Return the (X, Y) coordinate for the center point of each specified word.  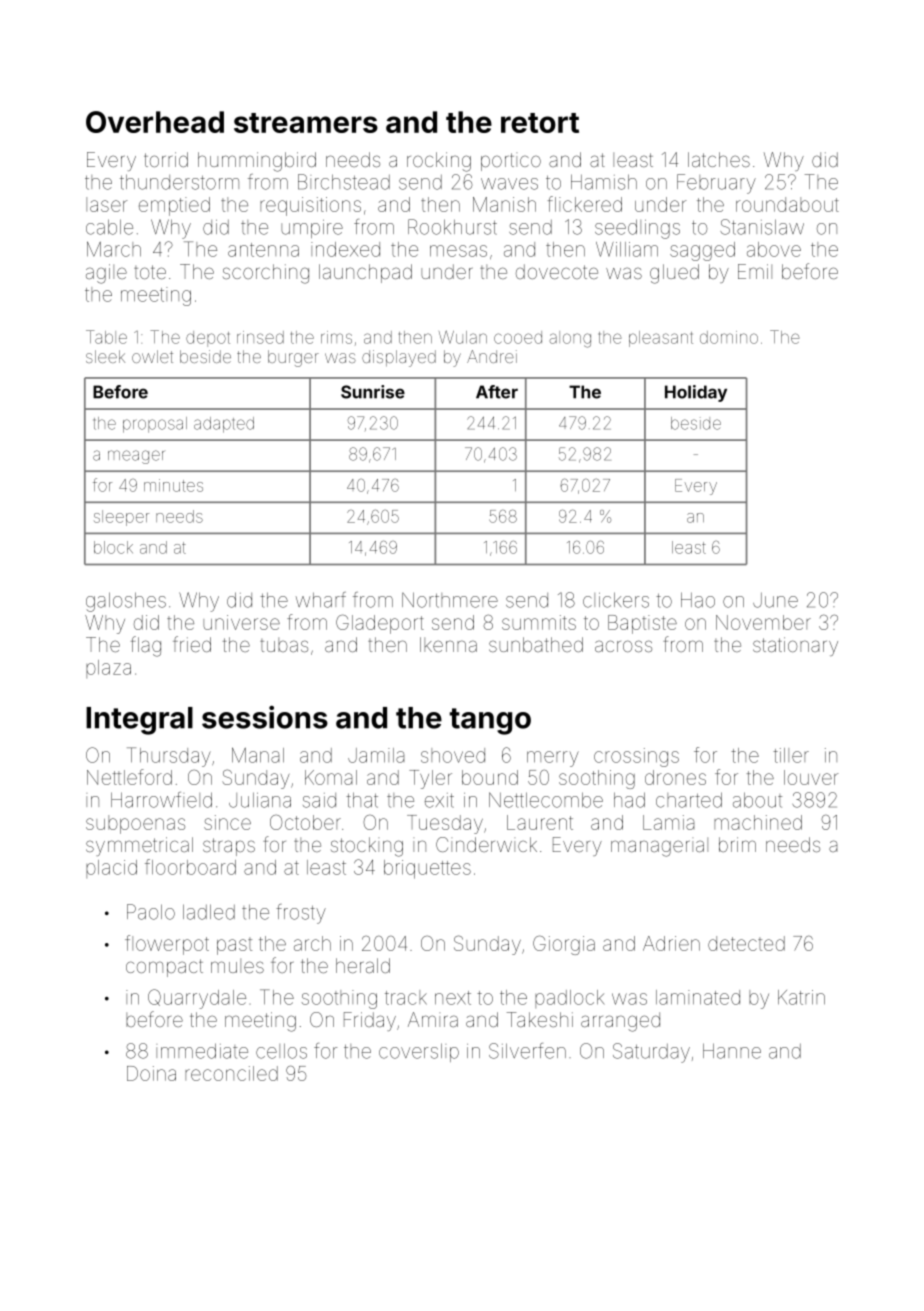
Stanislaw (762, 227)
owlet (152, 356)
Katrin (801, 997)
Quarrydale (197, 999)
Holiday (696, 393)
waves (509, 184)
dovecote (557, 271)
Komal (331, 777)
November (763, 622)
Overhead (155, 122)
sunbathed (536, 644)
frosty (301, 914)
